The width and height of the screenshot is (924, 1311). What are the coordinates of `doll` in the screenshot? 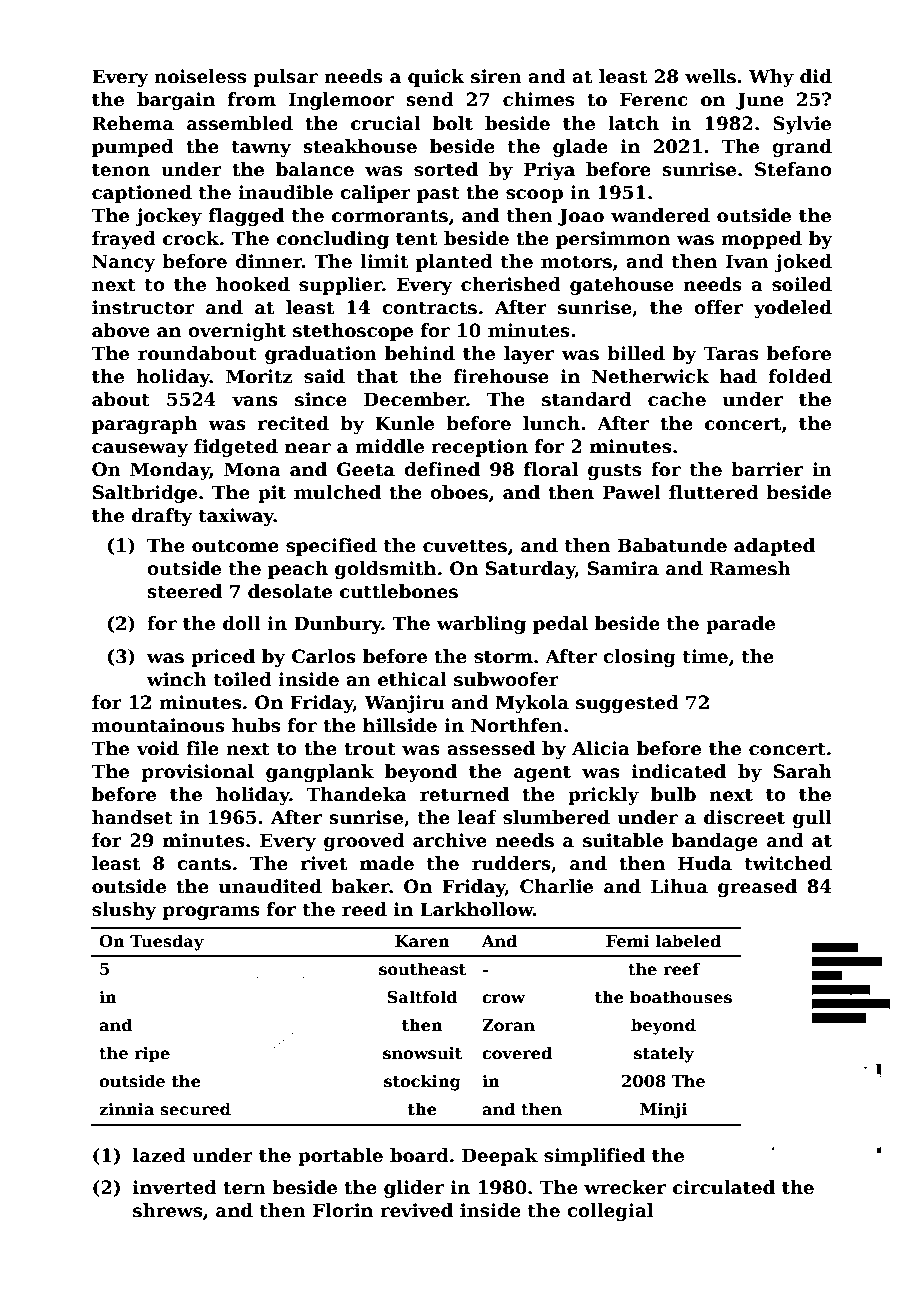 It's located at (242, 623).
